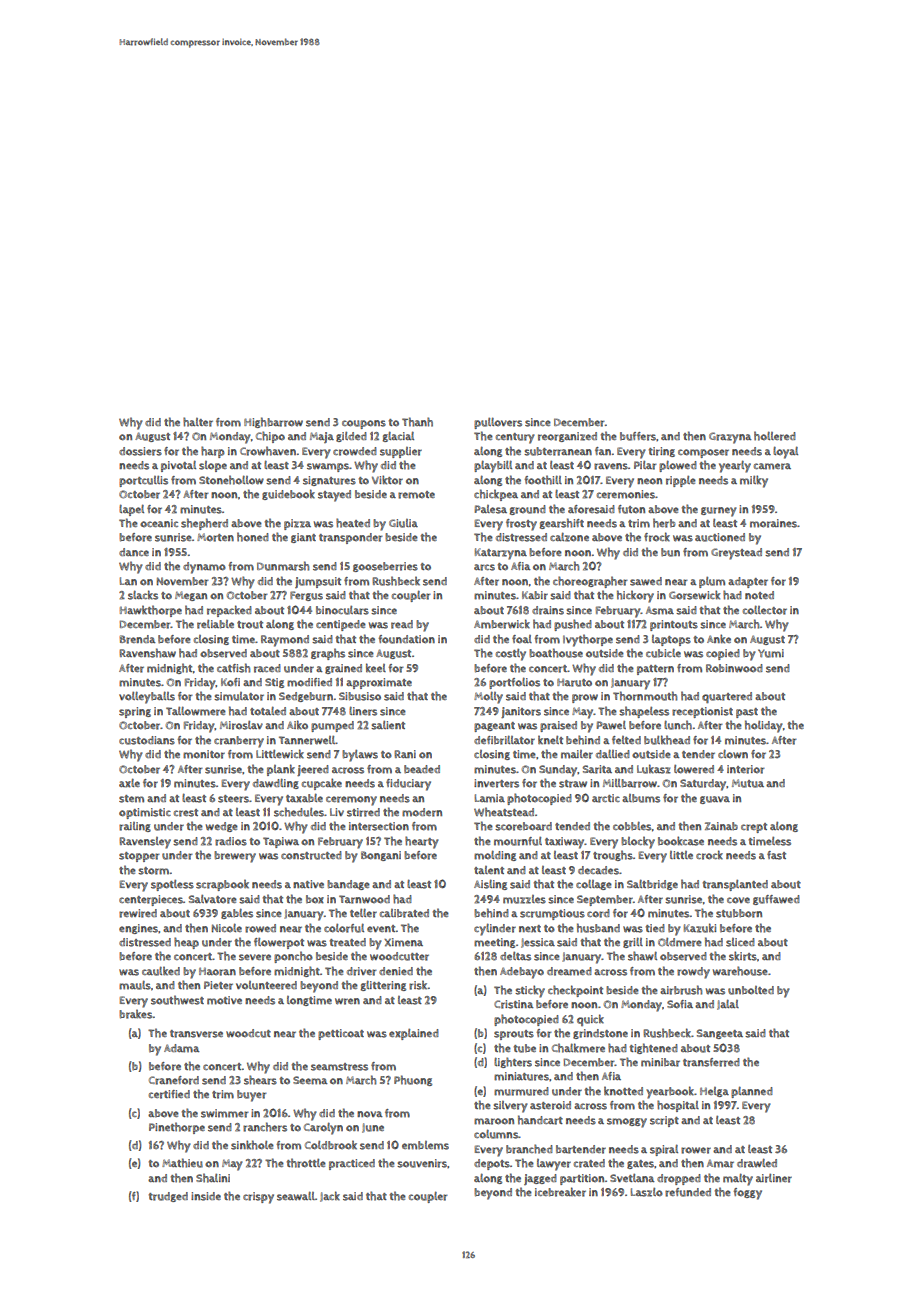  Describe the element at coordinates (169, 1094) in the document. I see `certified` at that location.
